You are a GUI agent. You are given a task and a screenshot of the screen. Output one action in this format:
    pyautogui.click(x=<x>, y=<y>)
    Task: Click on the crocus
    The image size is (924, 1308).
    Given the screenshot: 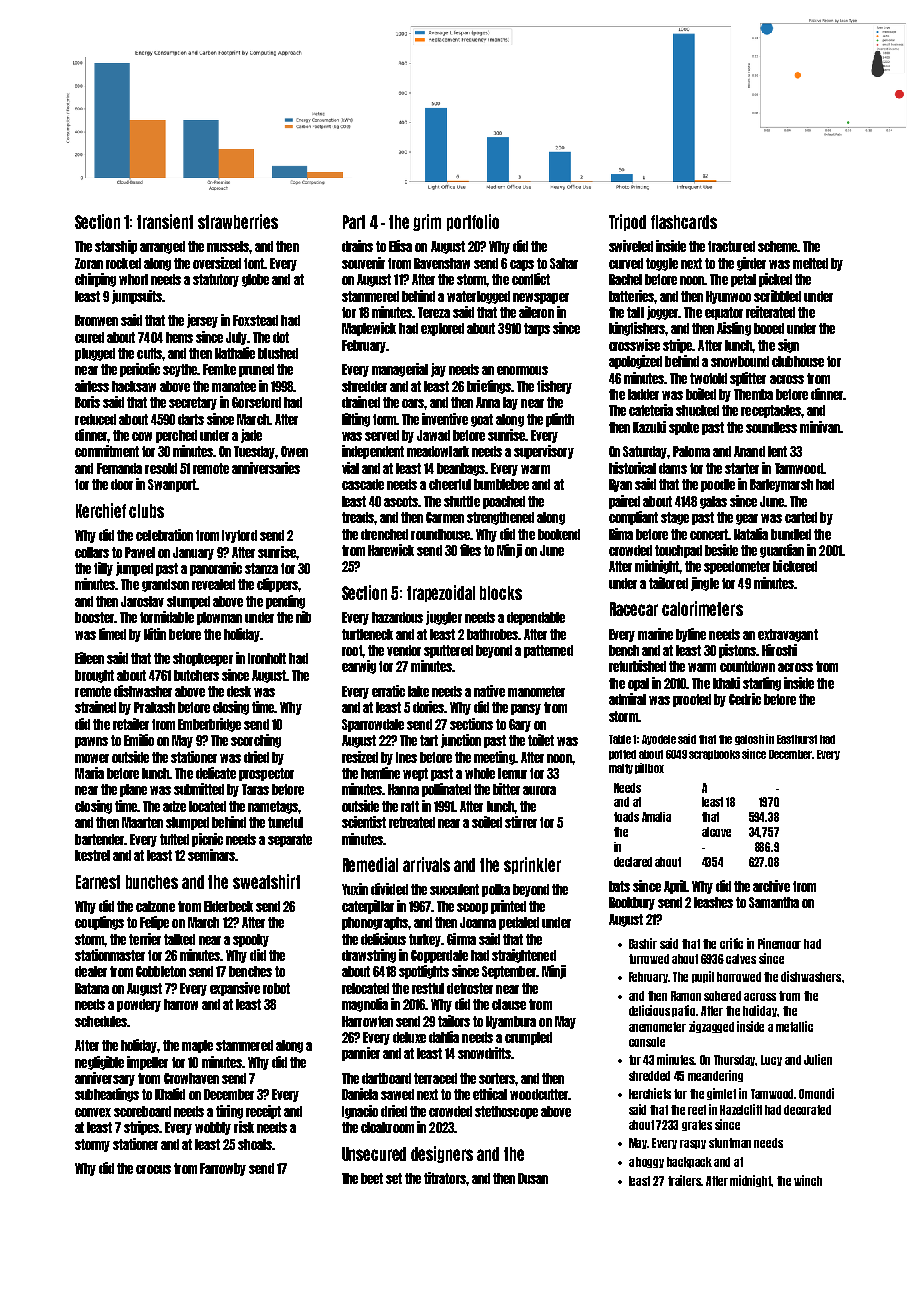 What is the action you would take?
    pyautogui.click(x=153, y=1169)
